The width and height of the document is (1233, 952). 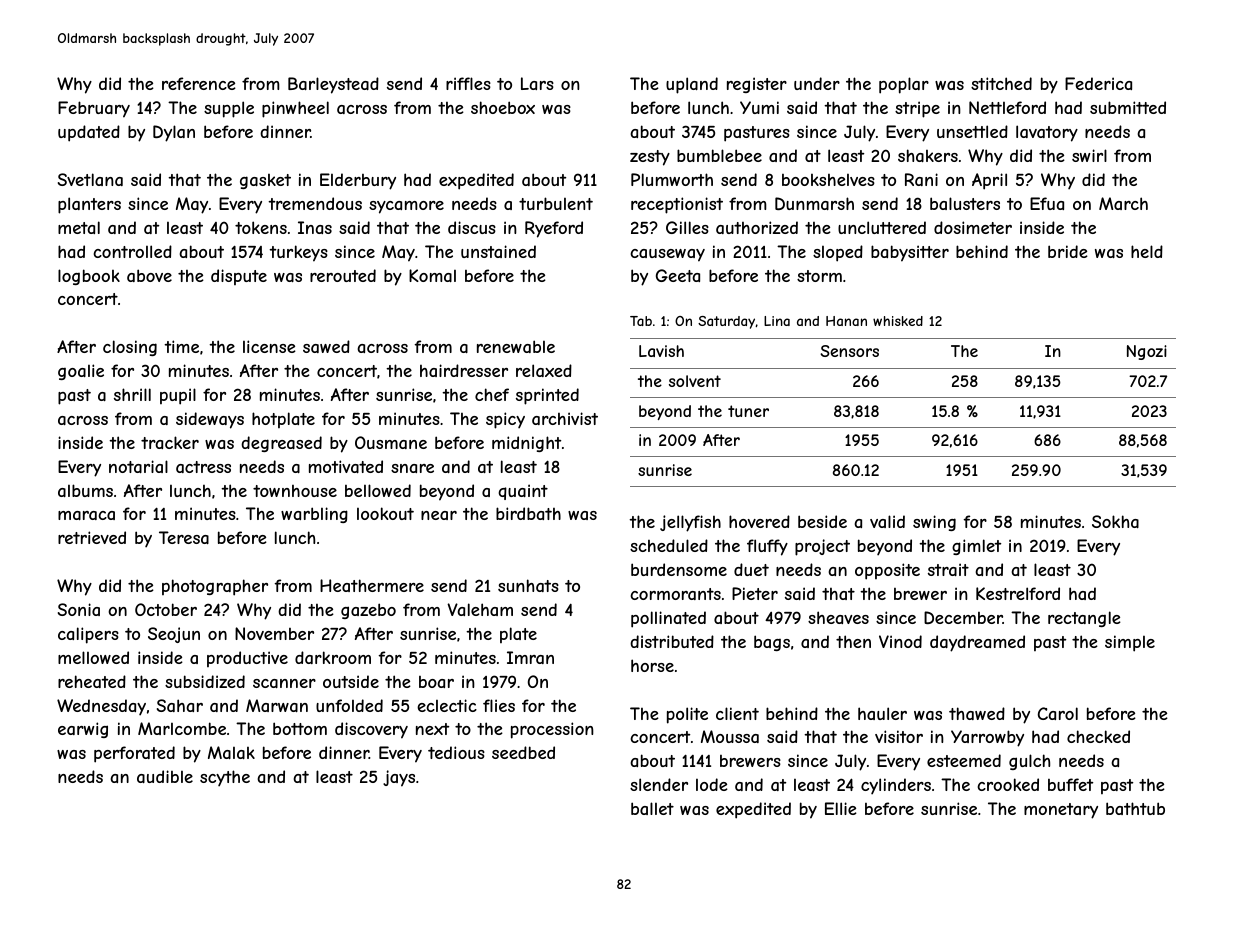 What do you see at coordinates (284, 683) in the document?
I see `scanner` at bounding box center [284, 683].
